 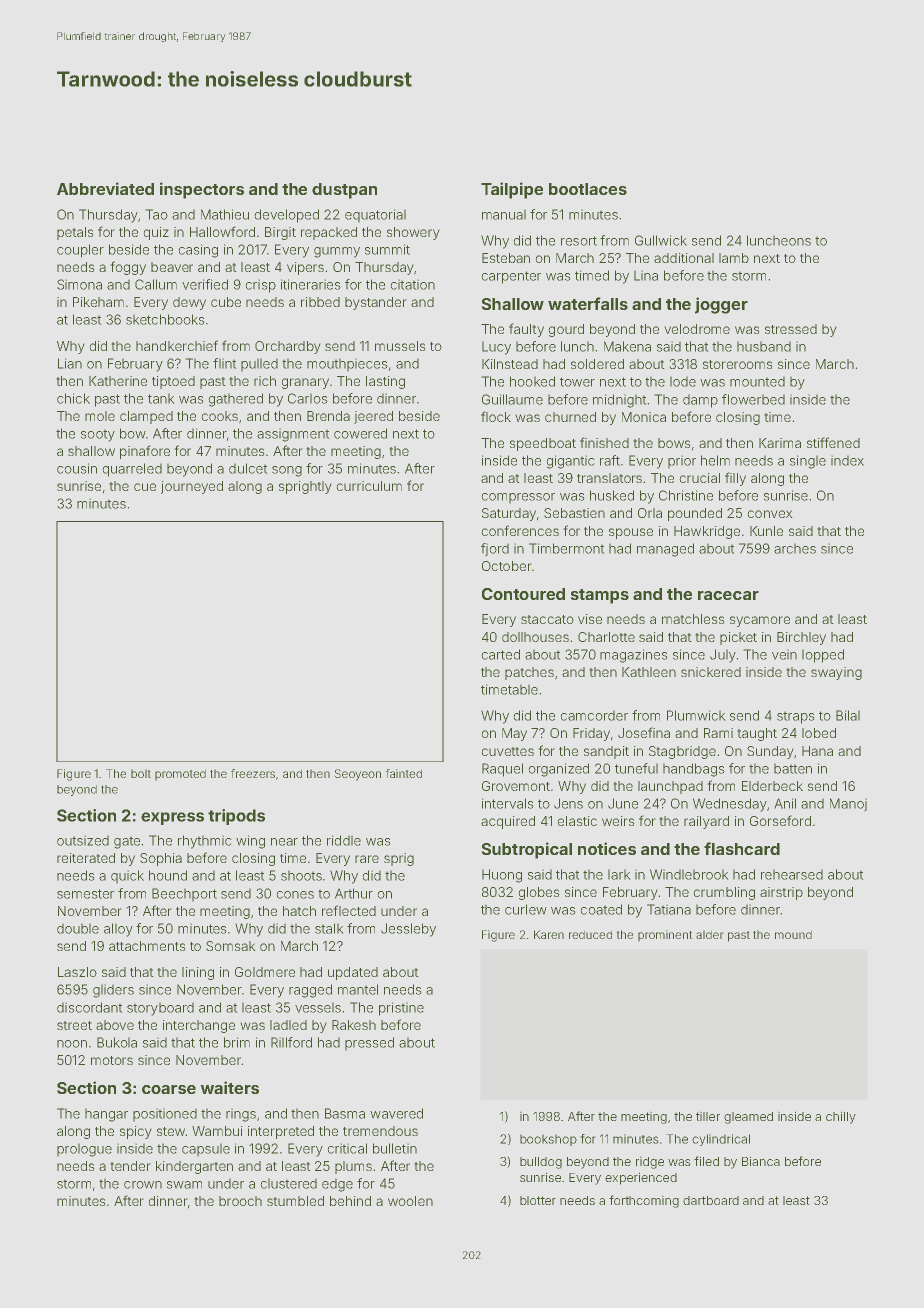 What do you see at coordinates (538, 1200) in the screenshot?
I see `blotter` at bounding box center [538, 1200].
